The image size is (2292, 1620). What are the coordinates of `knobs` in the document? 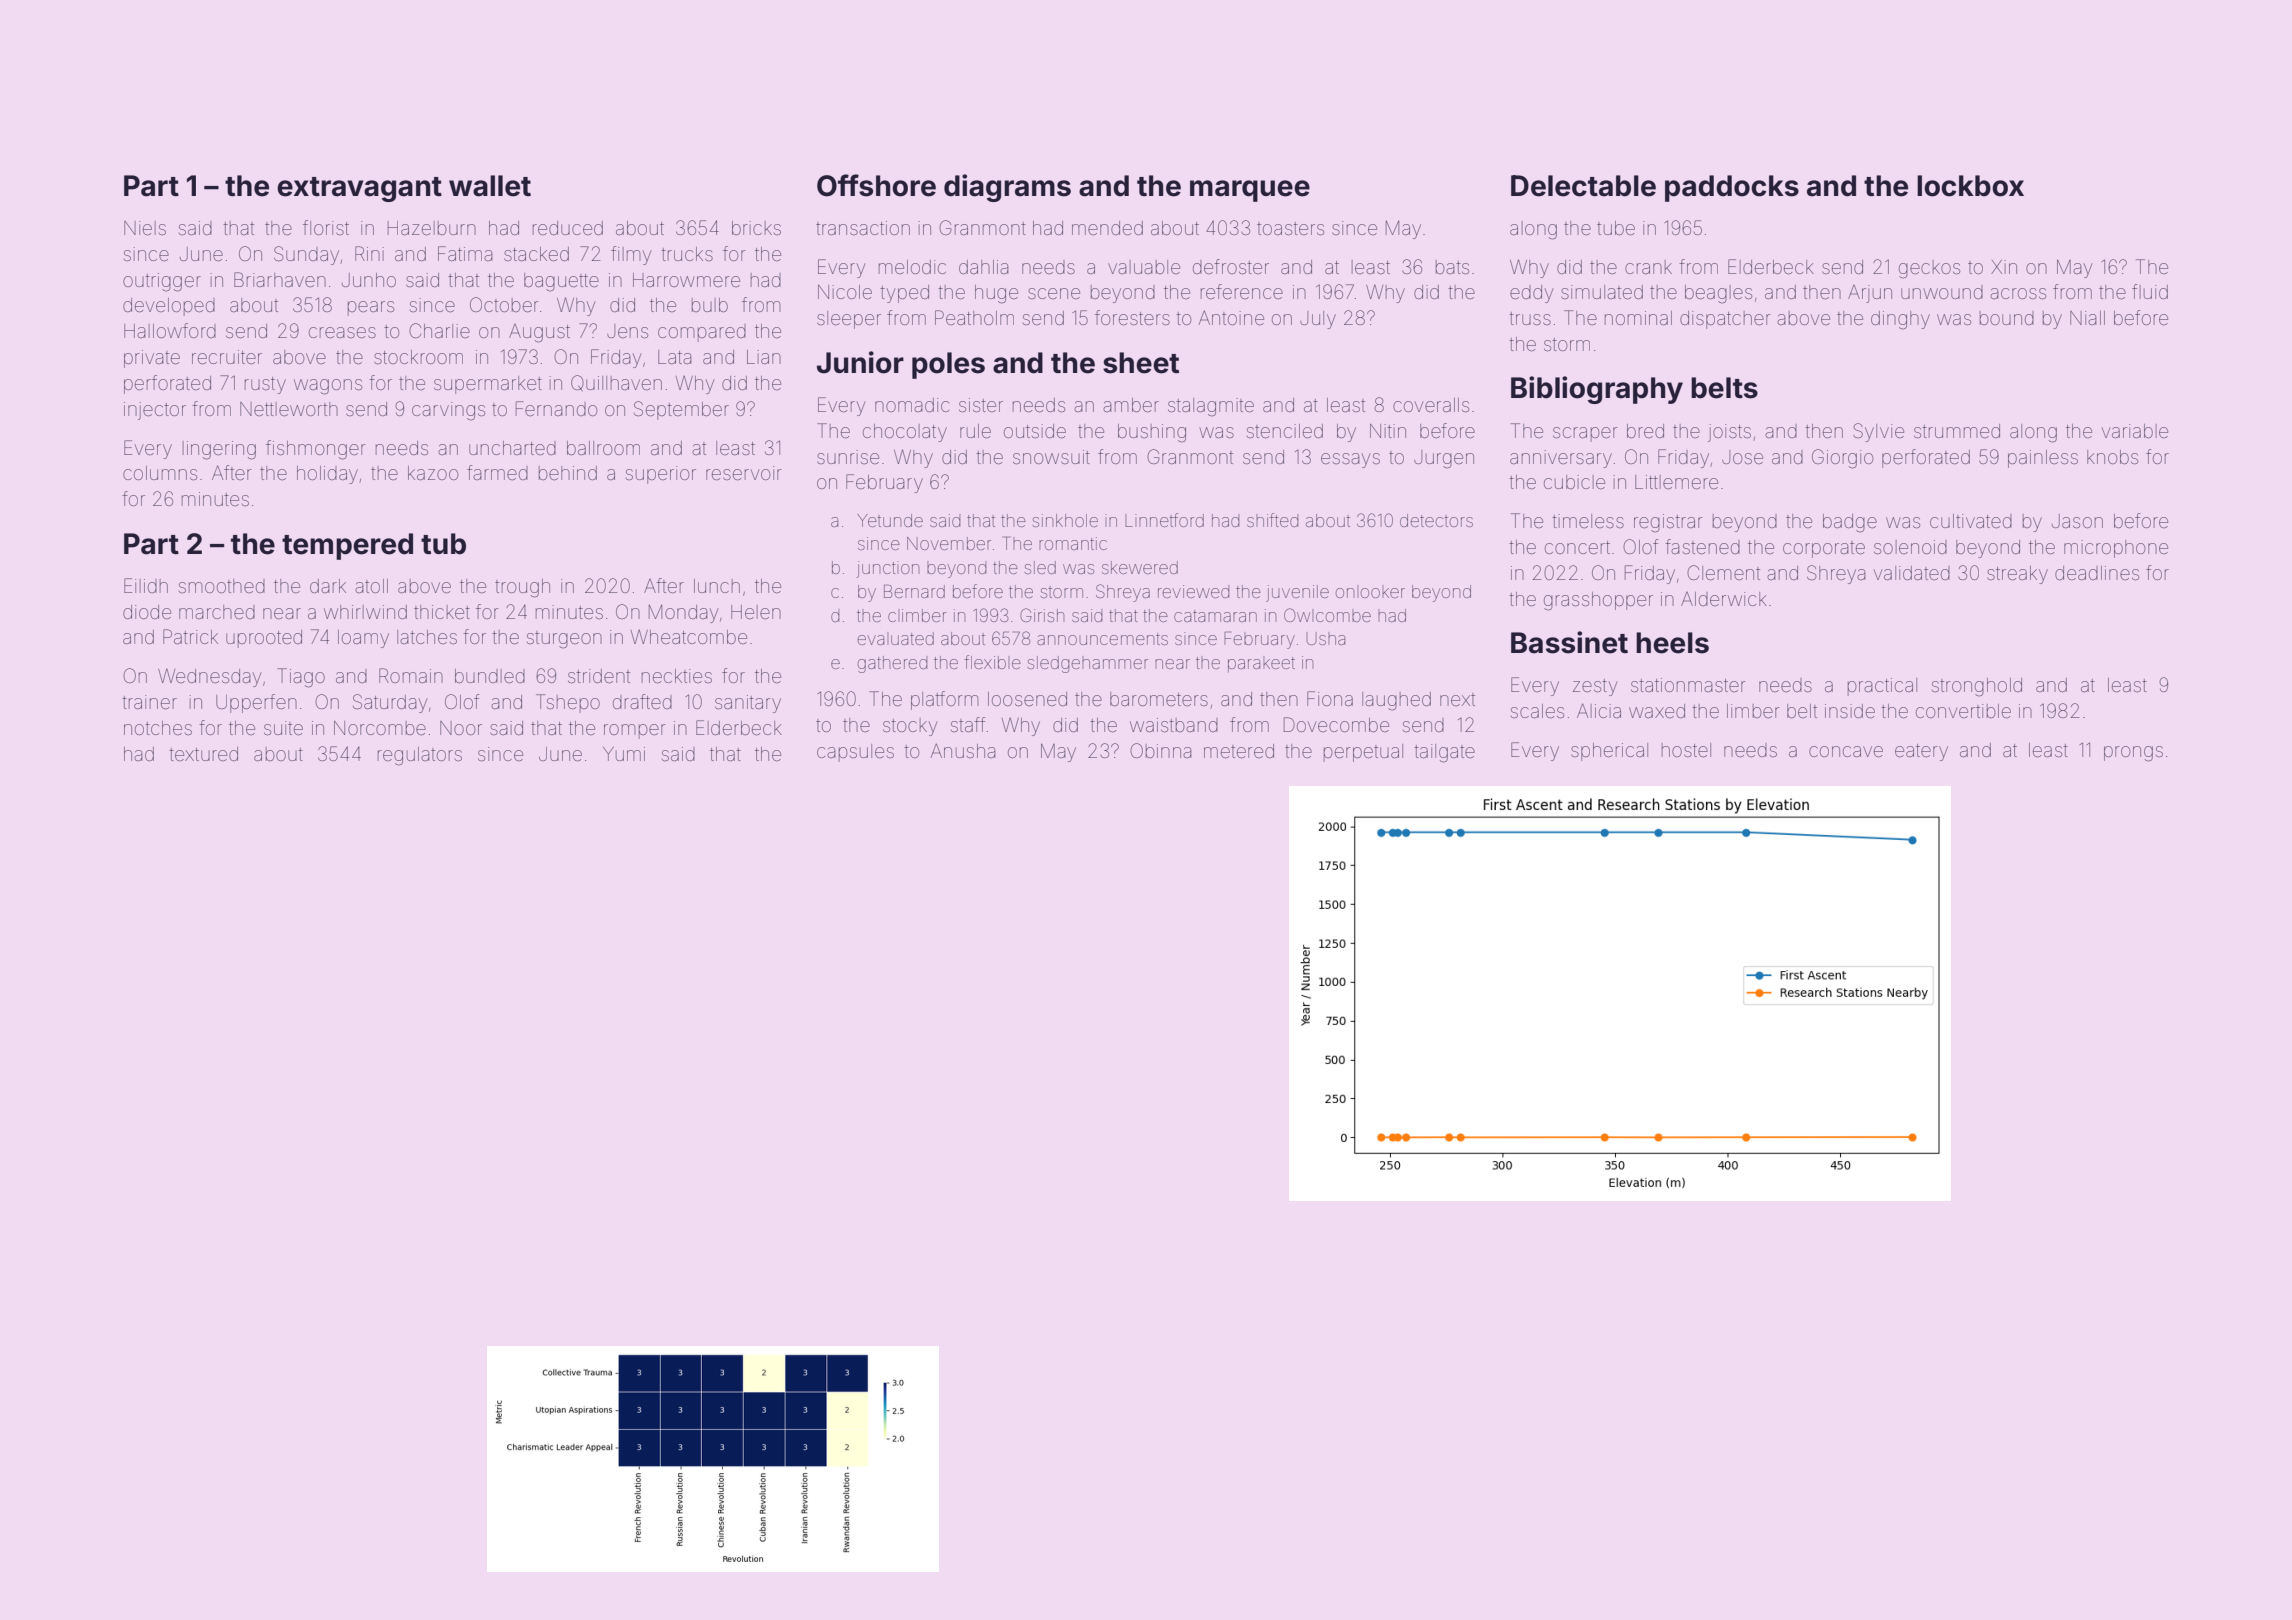 It's located at (2112, 457).
